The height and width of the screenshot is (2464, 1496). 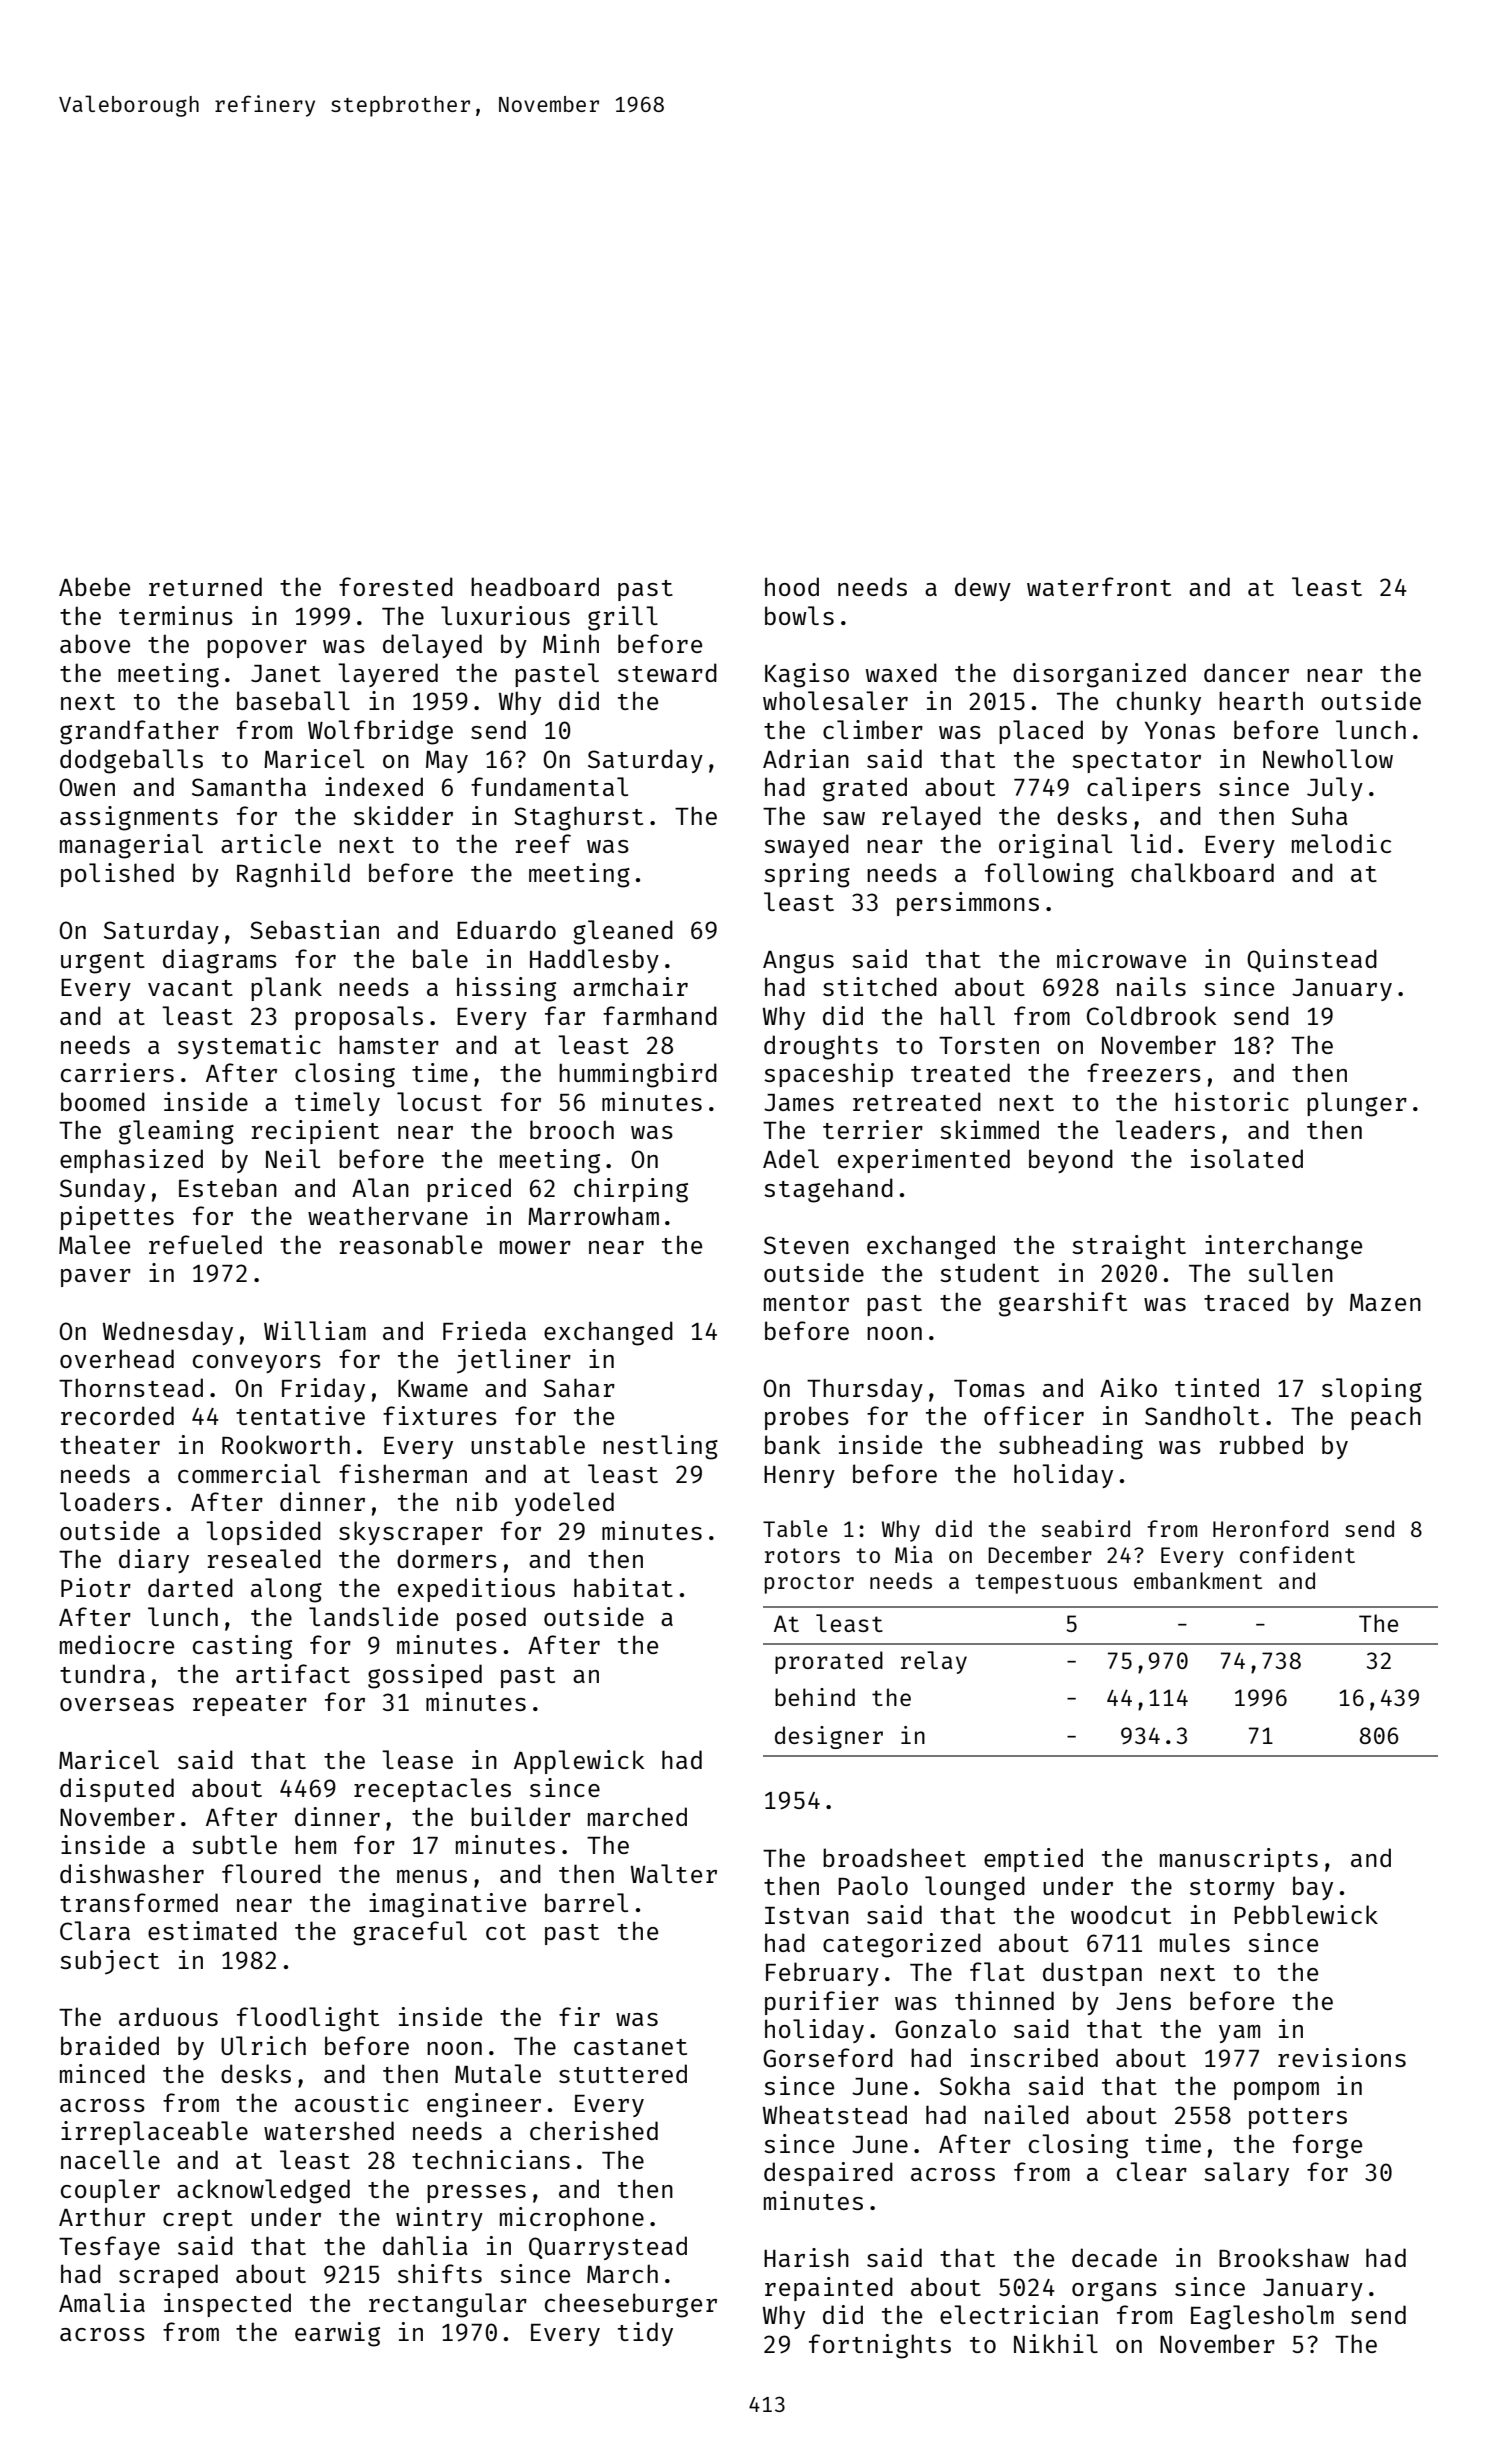 I want to click on dancer, so click(x=1246, y=672).
